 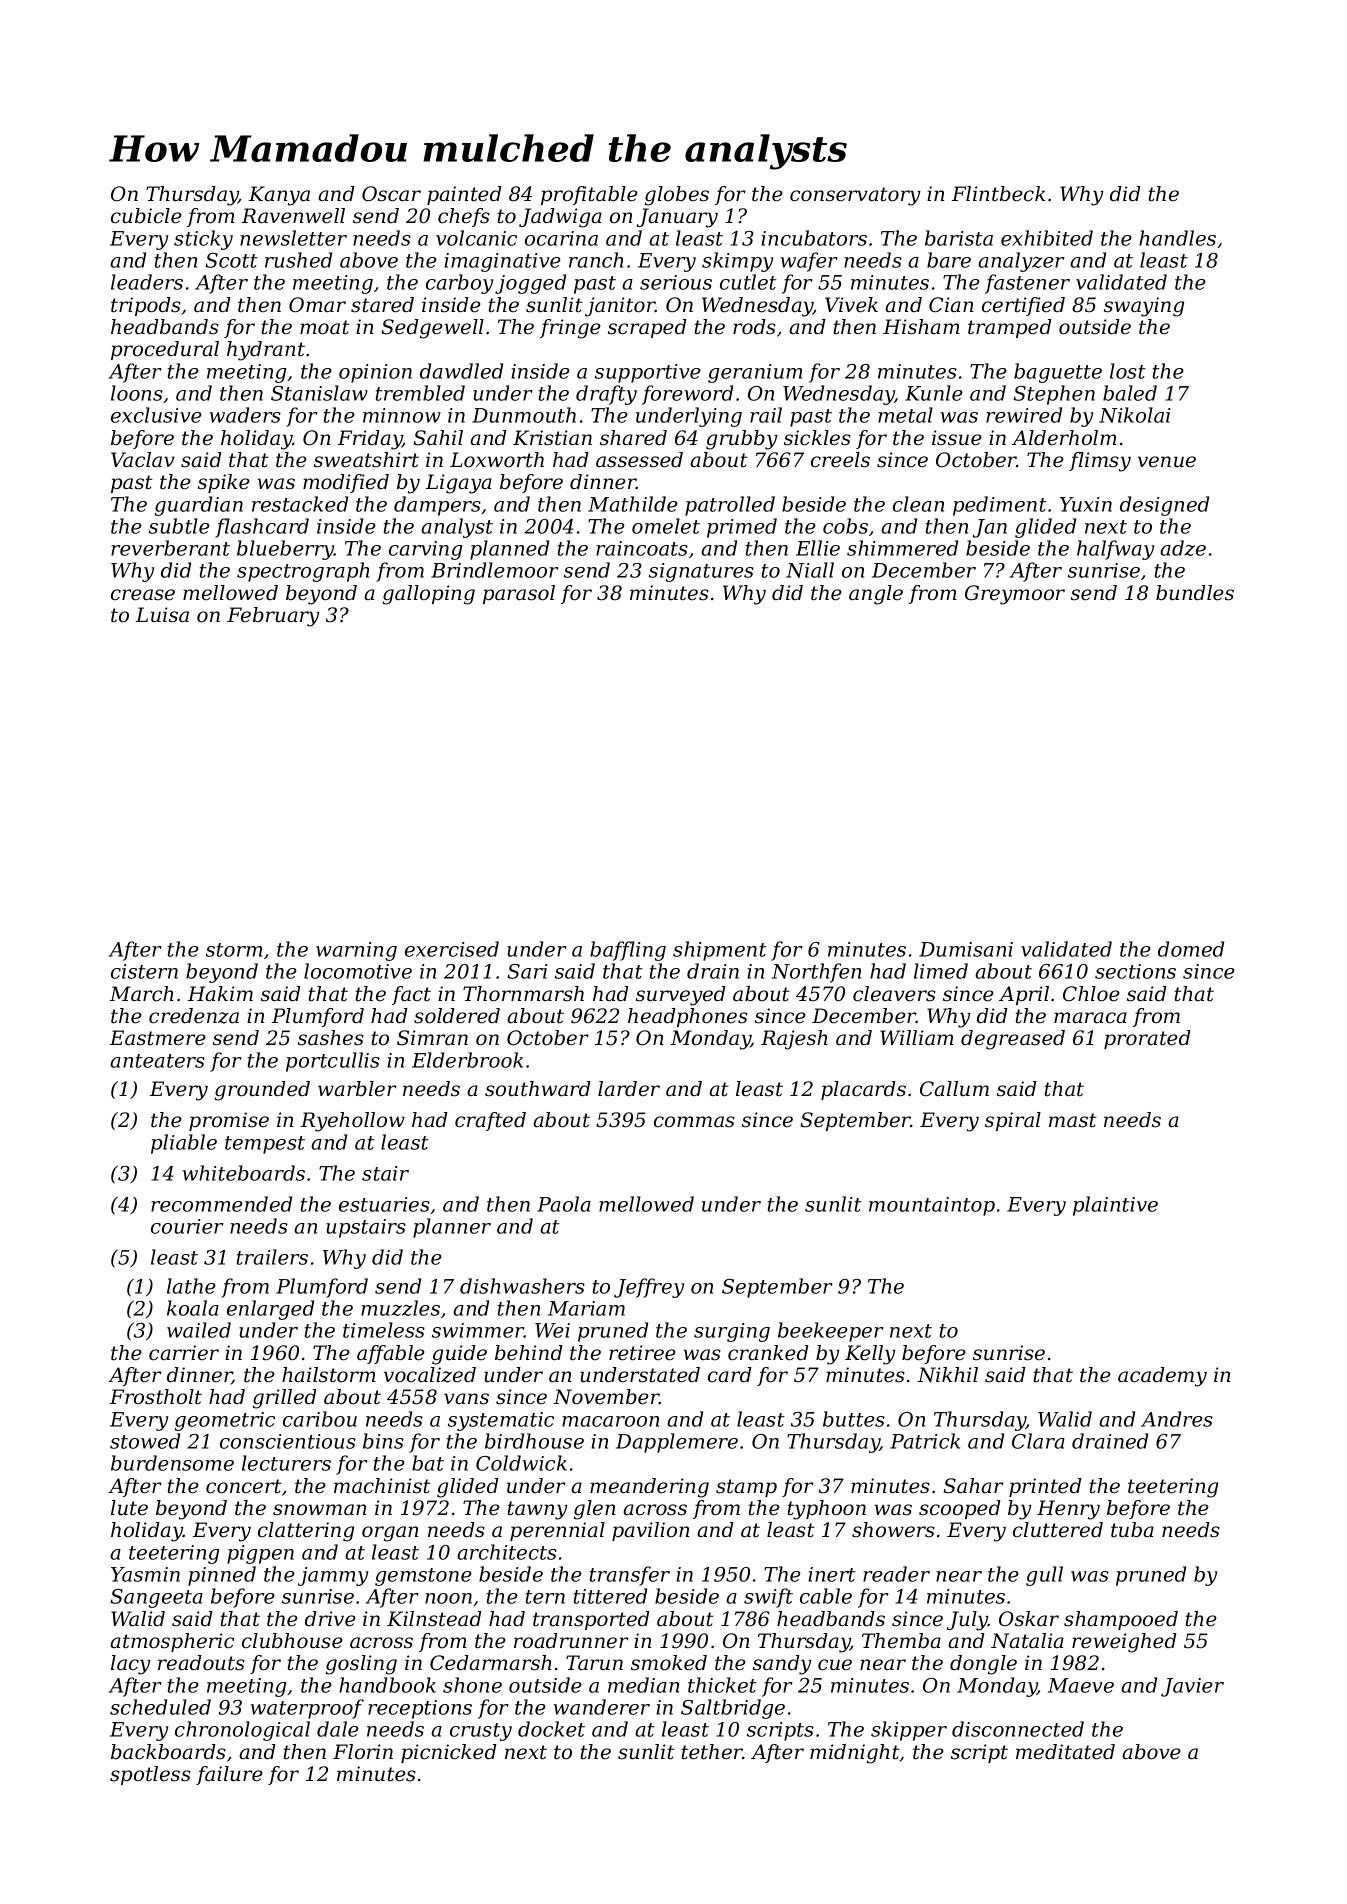 I want to click on Javier, so click(x=1192, y=1687).
